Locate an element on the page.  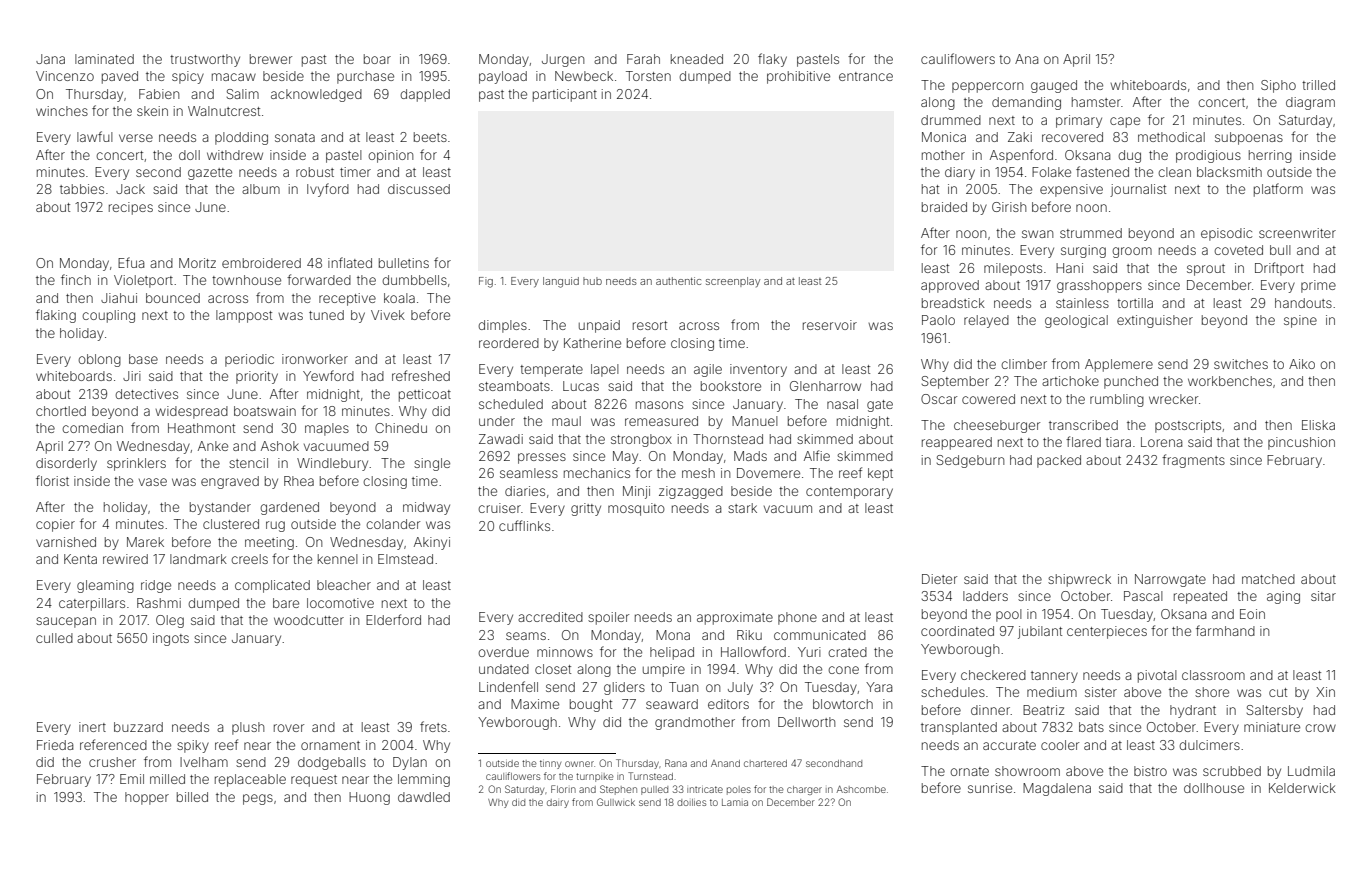
Dylan is located at coordinates (410, 763).
